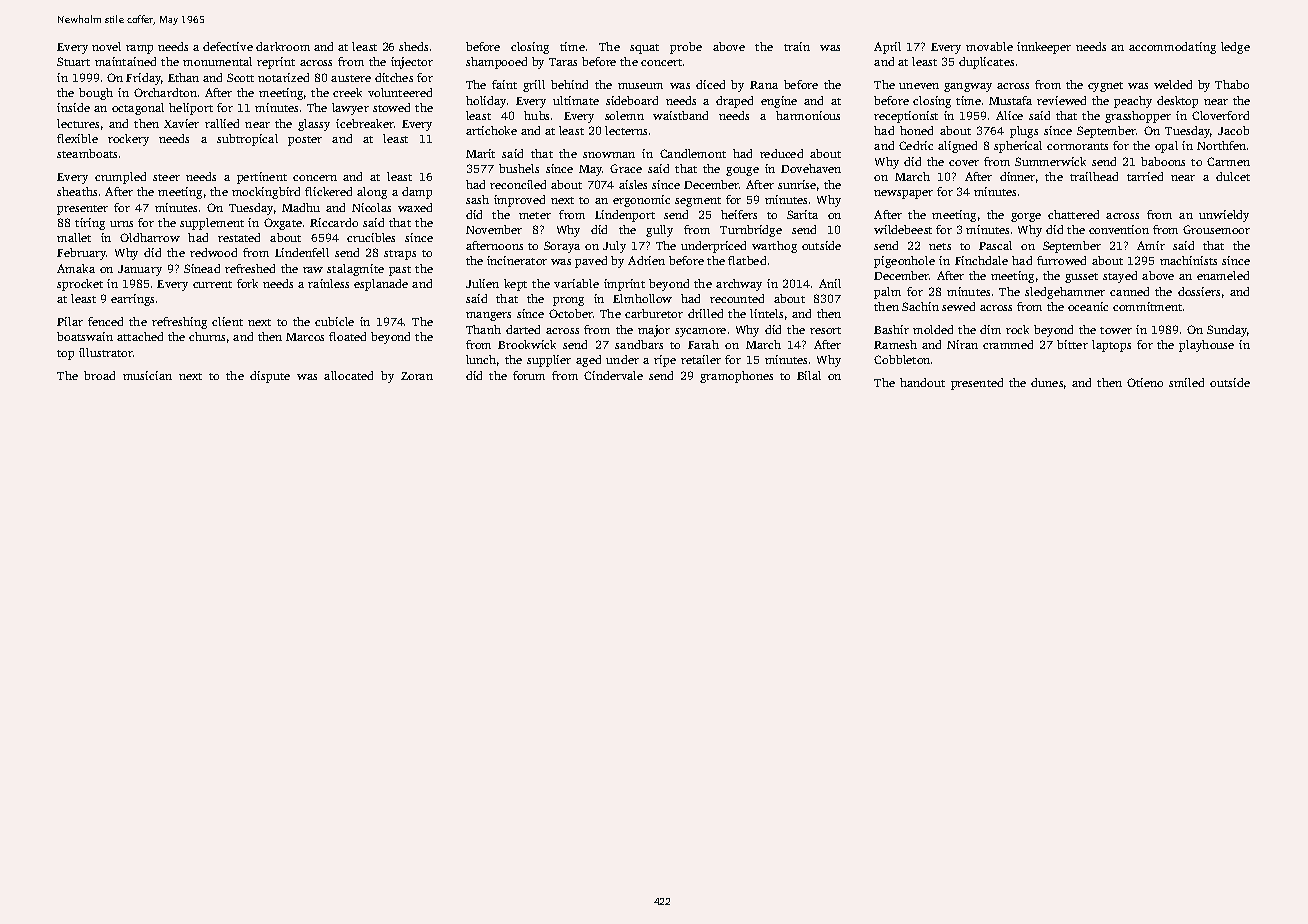 This document has width=1308, height=924. I want to click on train, so click(797, 46).
